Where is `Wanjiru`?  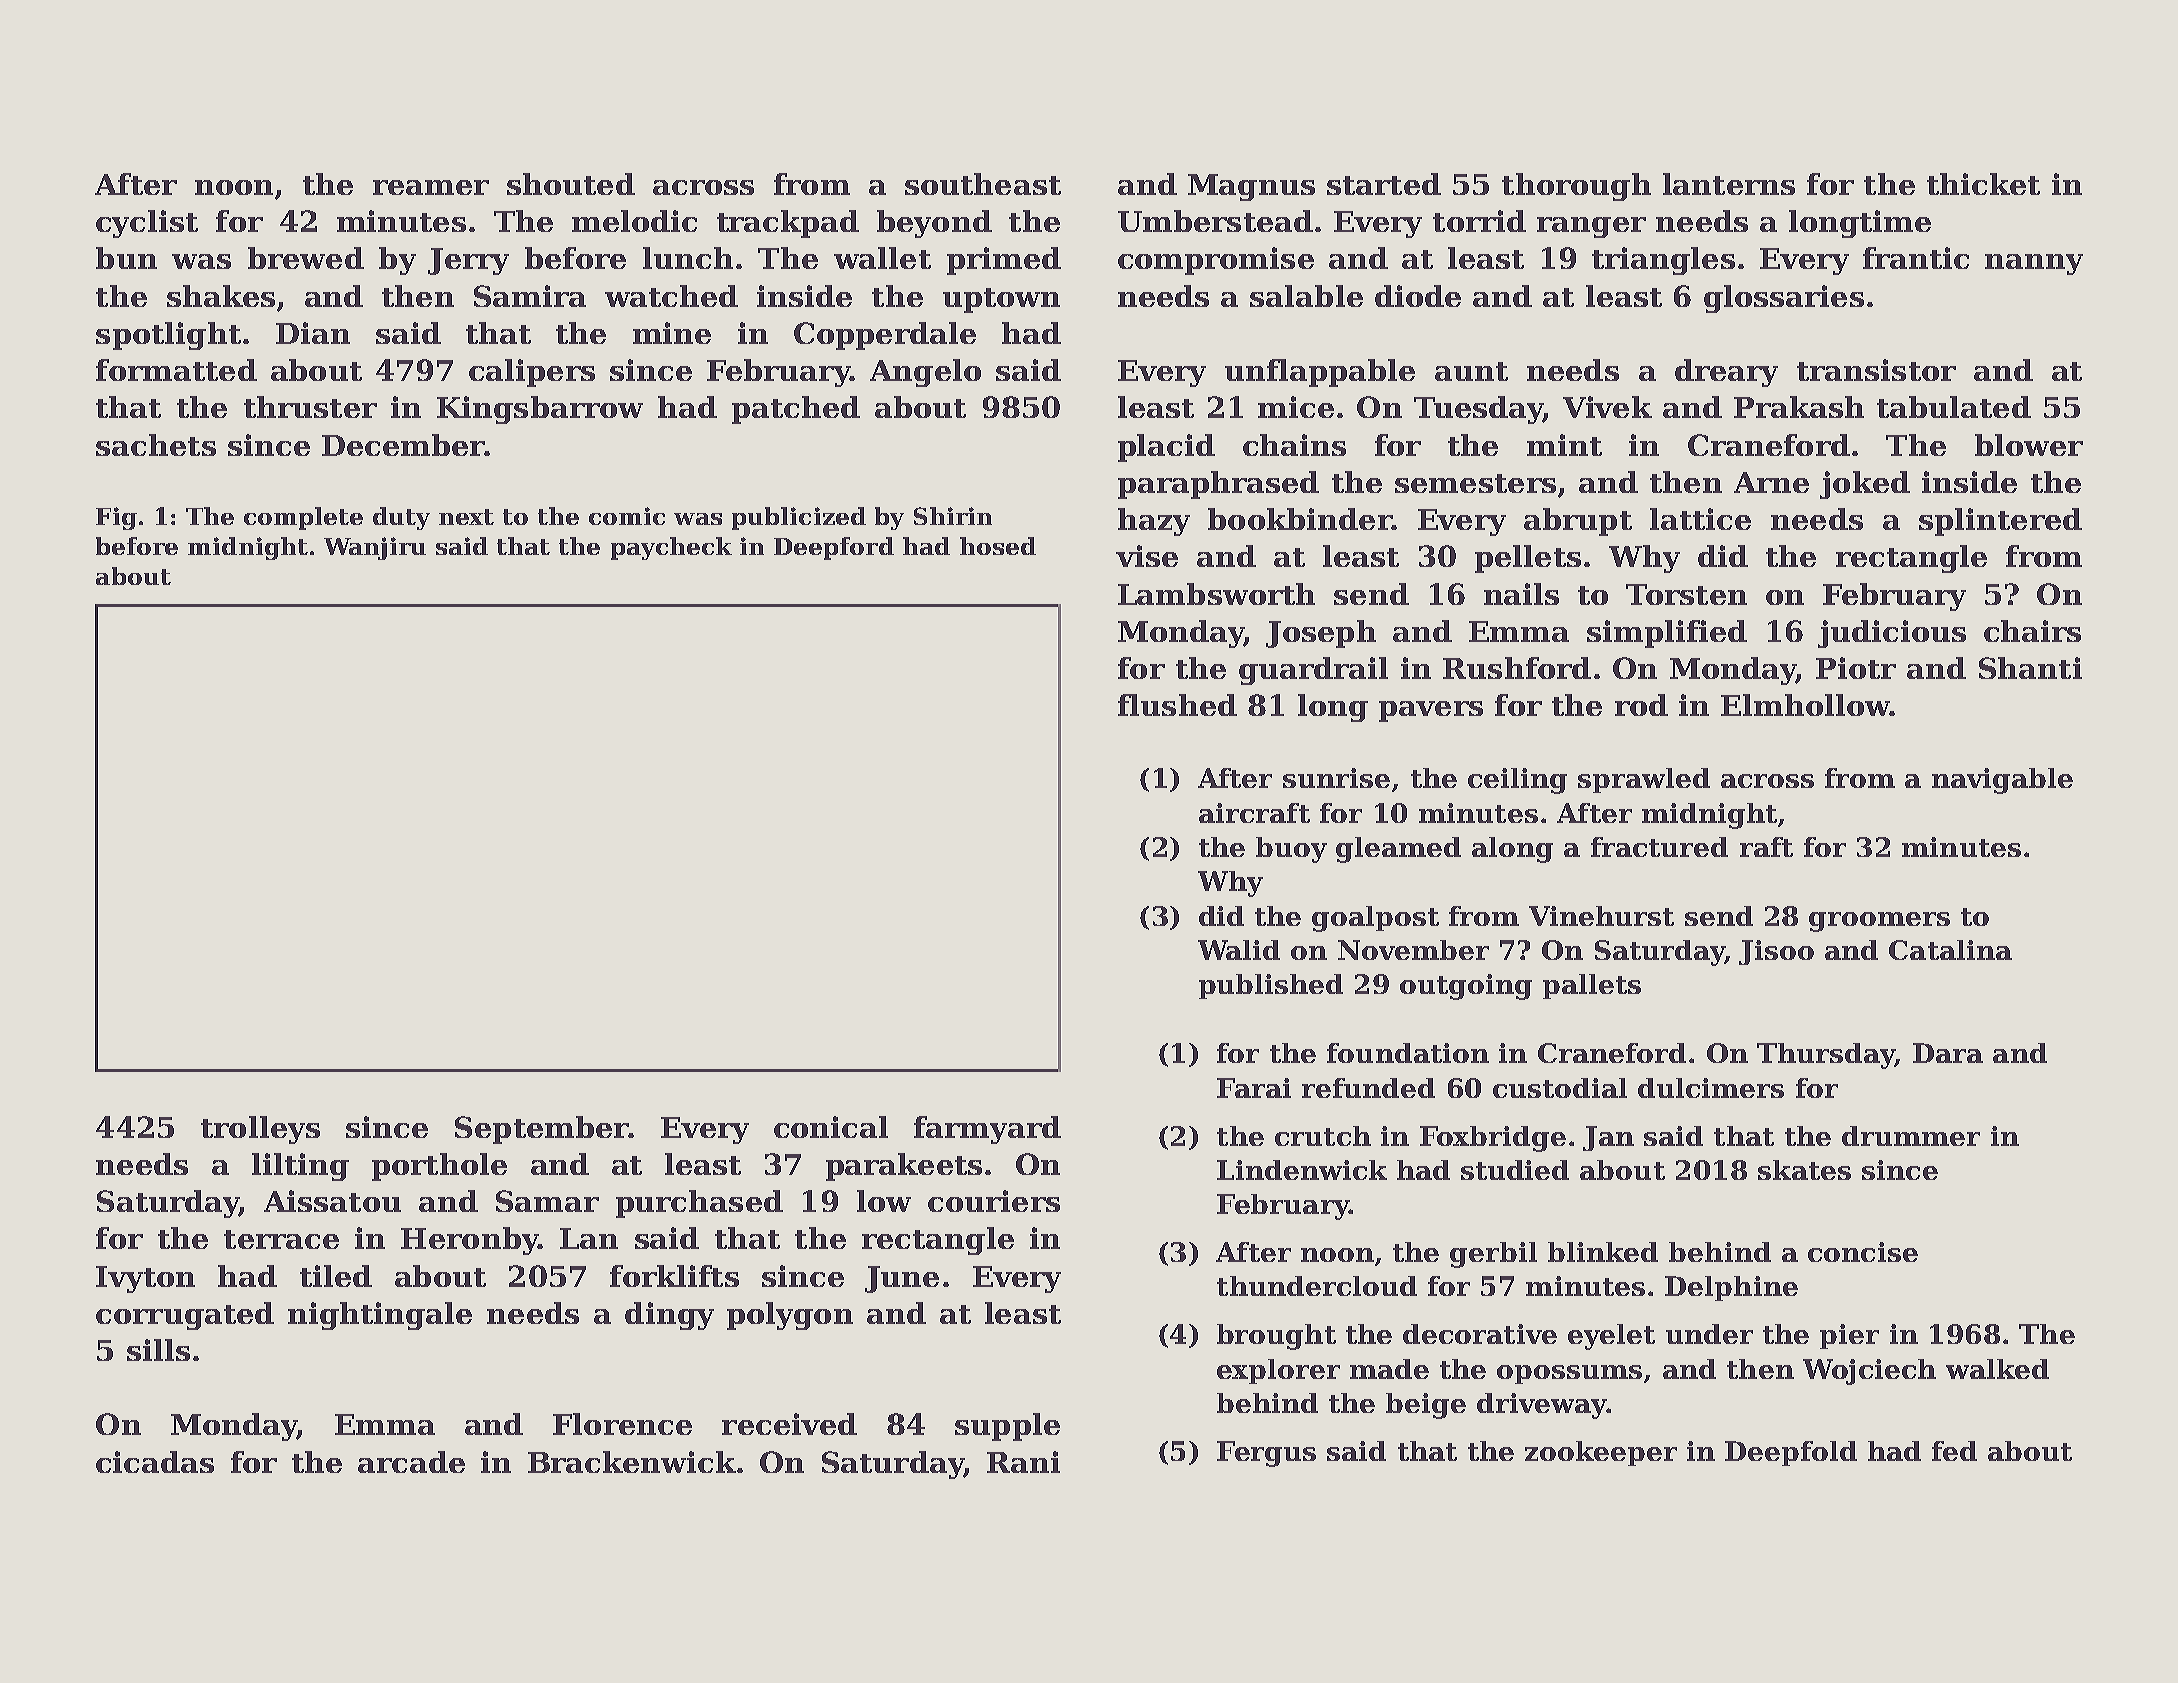
Wanjiru is located at coordinates (375, 548).
